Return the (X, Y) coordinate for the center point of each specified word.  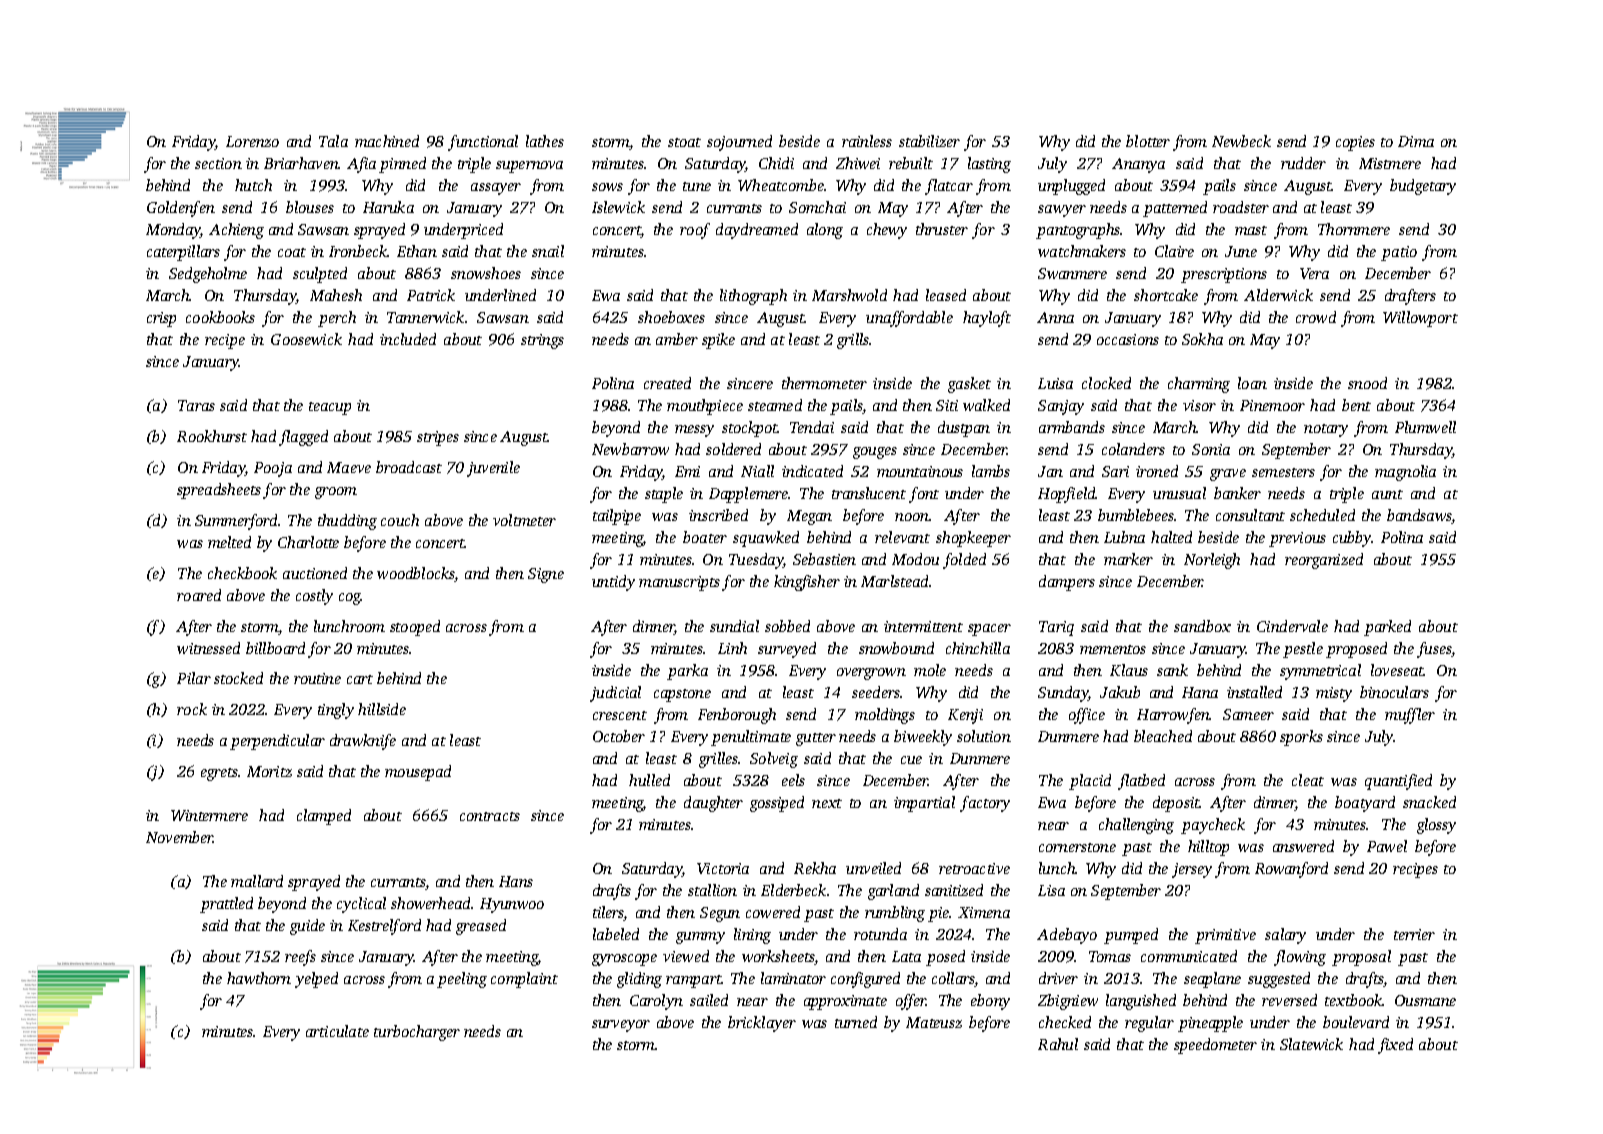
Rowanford (1291, 870)
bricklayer (762, 1024)
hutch (253, 185)
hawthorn (259, 978)
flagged (303, 438)
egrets (220, 774)
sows (607, 187)
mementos (1113, 649)
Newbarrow (630, 449)
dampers (1067, 583)
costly (314, 597)
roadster (1241, 207)
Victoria (723, 868)
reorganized (1324, 561)
